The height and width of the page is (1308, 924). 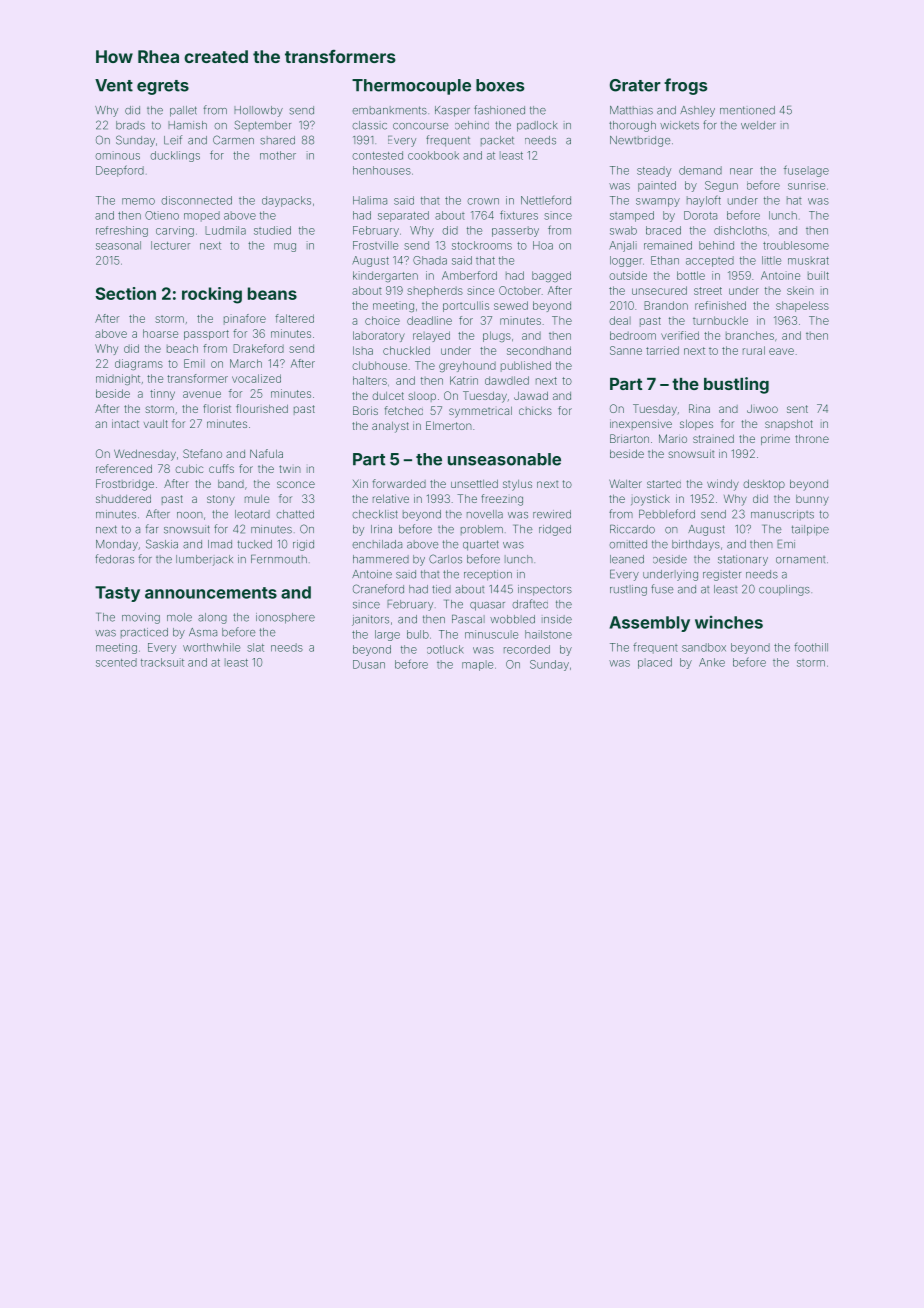 What do you see at coordinates (279, 559) in the page?
I see `Fernmouth` at bounding box center [279, 559].
